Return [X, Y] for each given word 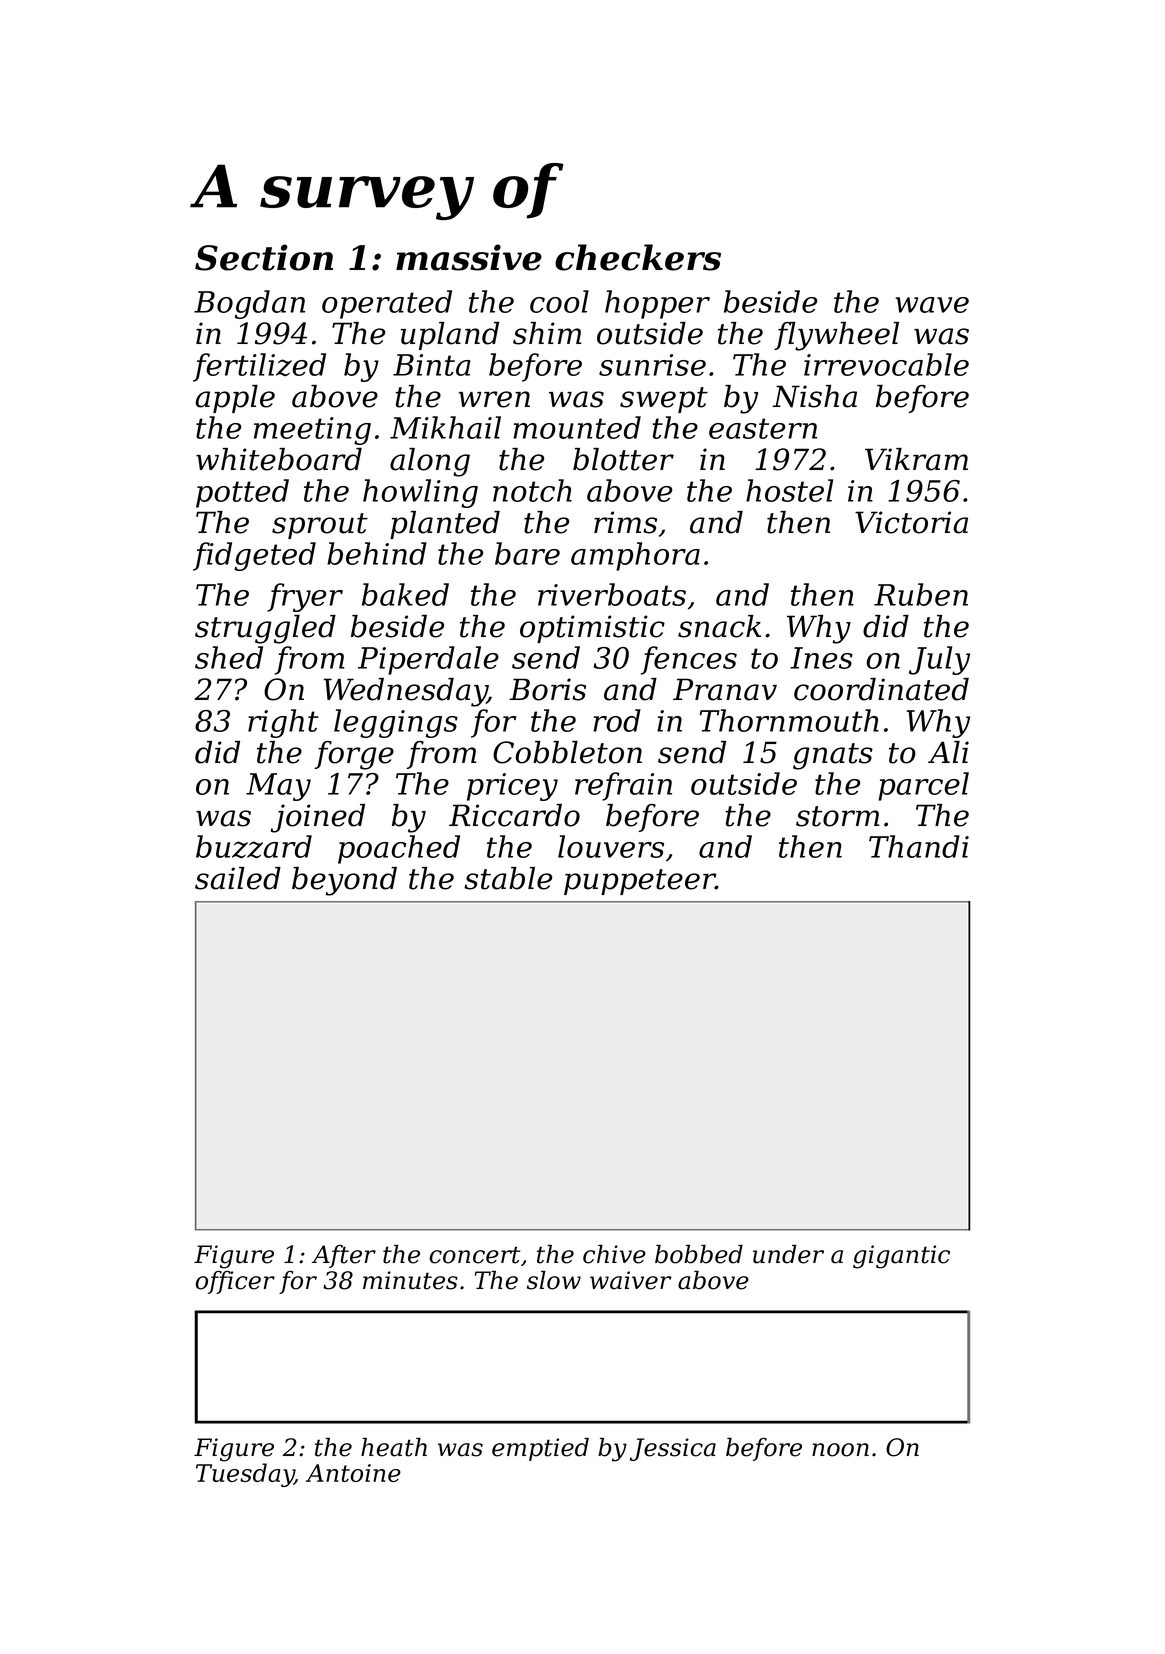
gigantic [901, 1257]
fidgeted [254, 556]
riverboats [612, 594]
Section [264, 257]
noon [840, 1450]
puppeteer [639, 882]
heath [394, 1447]
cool [559, 301]
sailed [238, 878]
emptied [540, 1449]
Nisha [815, 396]
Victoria [911, 522]
